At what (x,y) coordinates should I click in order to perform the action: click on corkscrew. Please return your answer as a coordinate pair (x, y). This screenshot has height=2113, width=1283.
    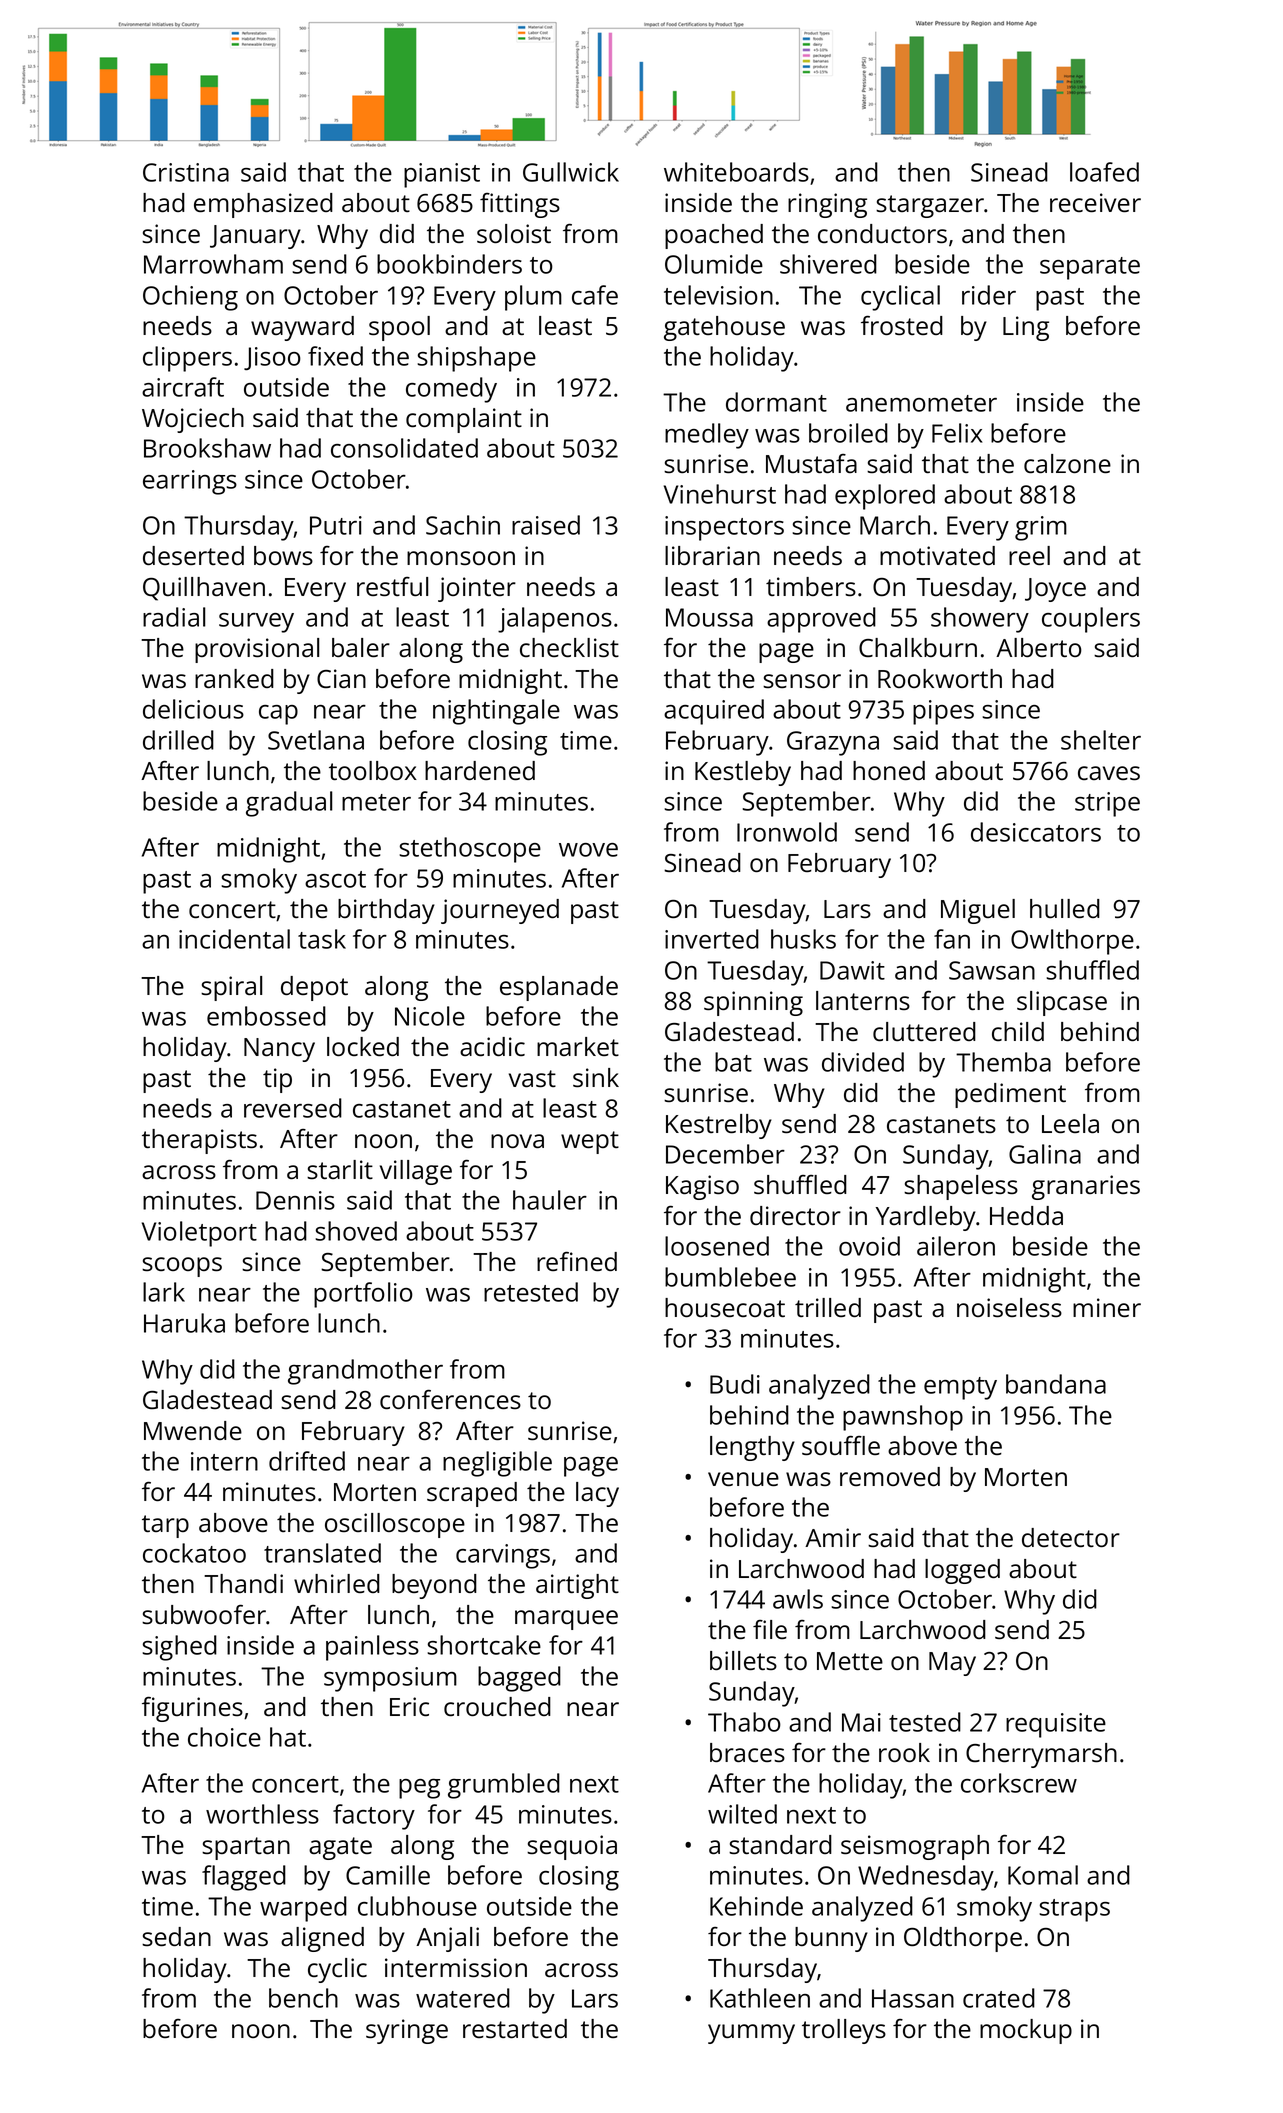
    Looking at the image, I should click on (1019, 1783).
